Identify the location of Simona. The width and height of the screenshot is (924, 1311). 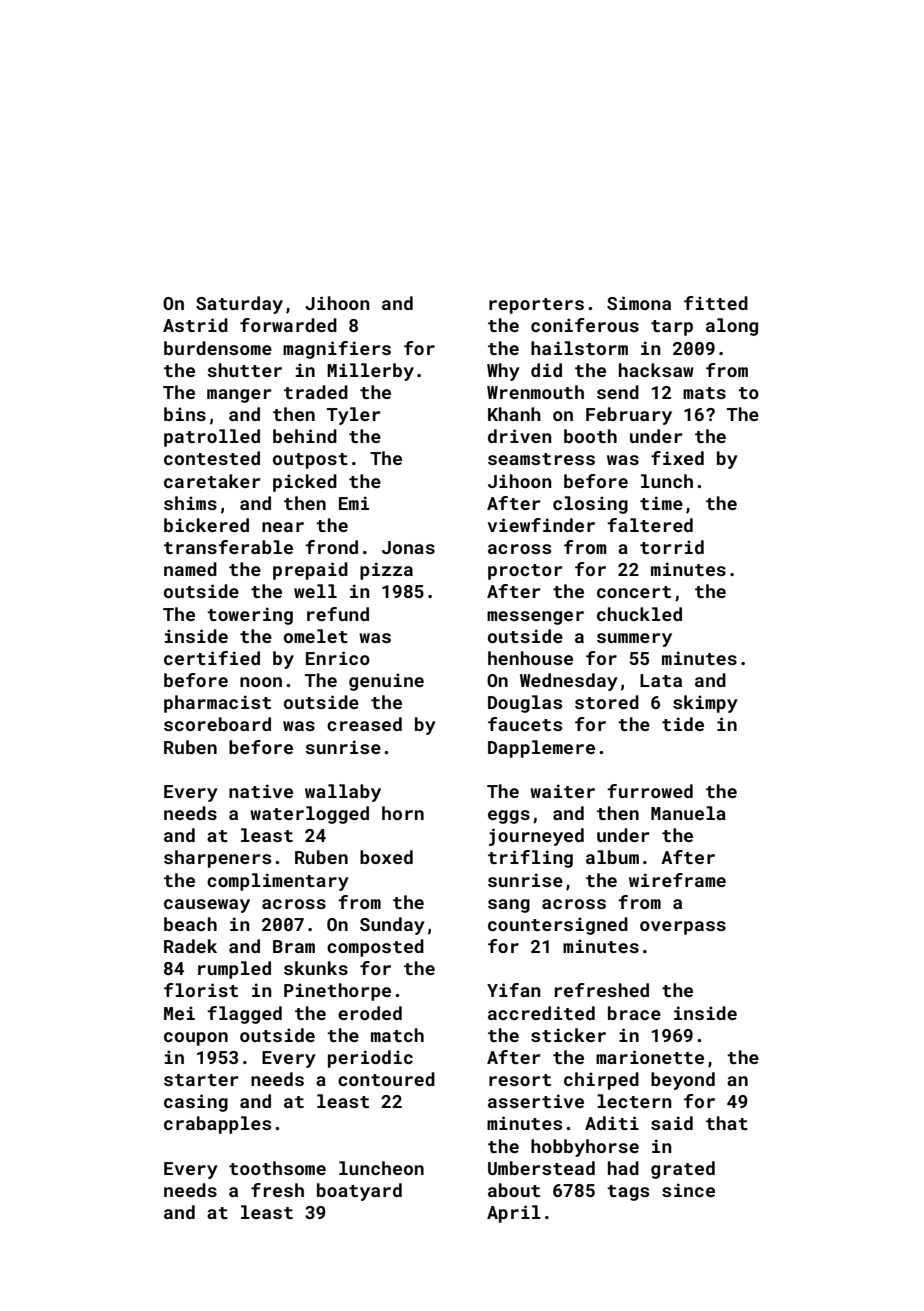
(639, 303).
